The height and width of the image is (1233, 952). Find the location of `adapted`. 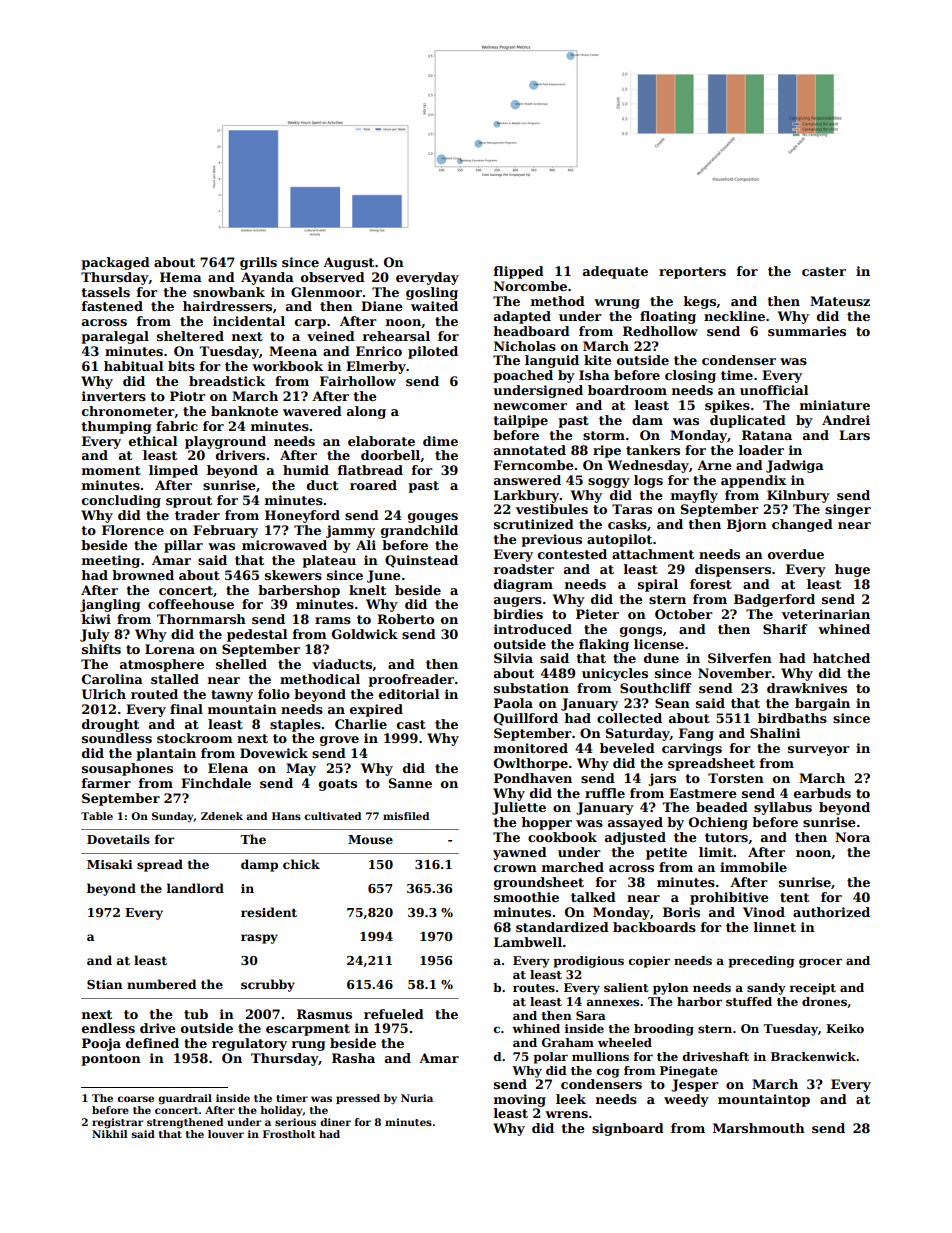

adapted is located at coordinates (522, 317).
